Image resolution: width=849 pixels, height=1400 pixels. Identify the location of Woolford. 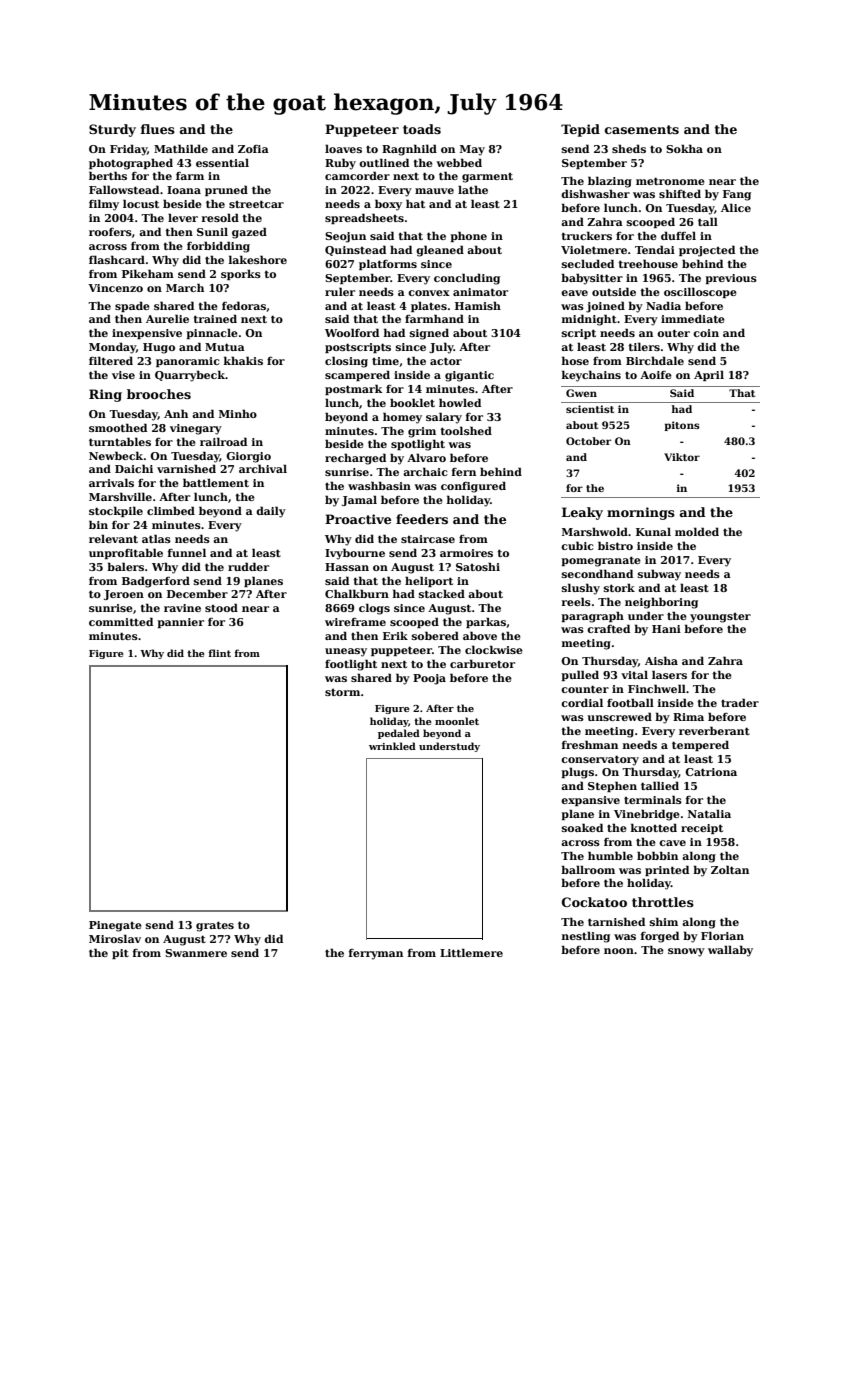
(352, 332).
